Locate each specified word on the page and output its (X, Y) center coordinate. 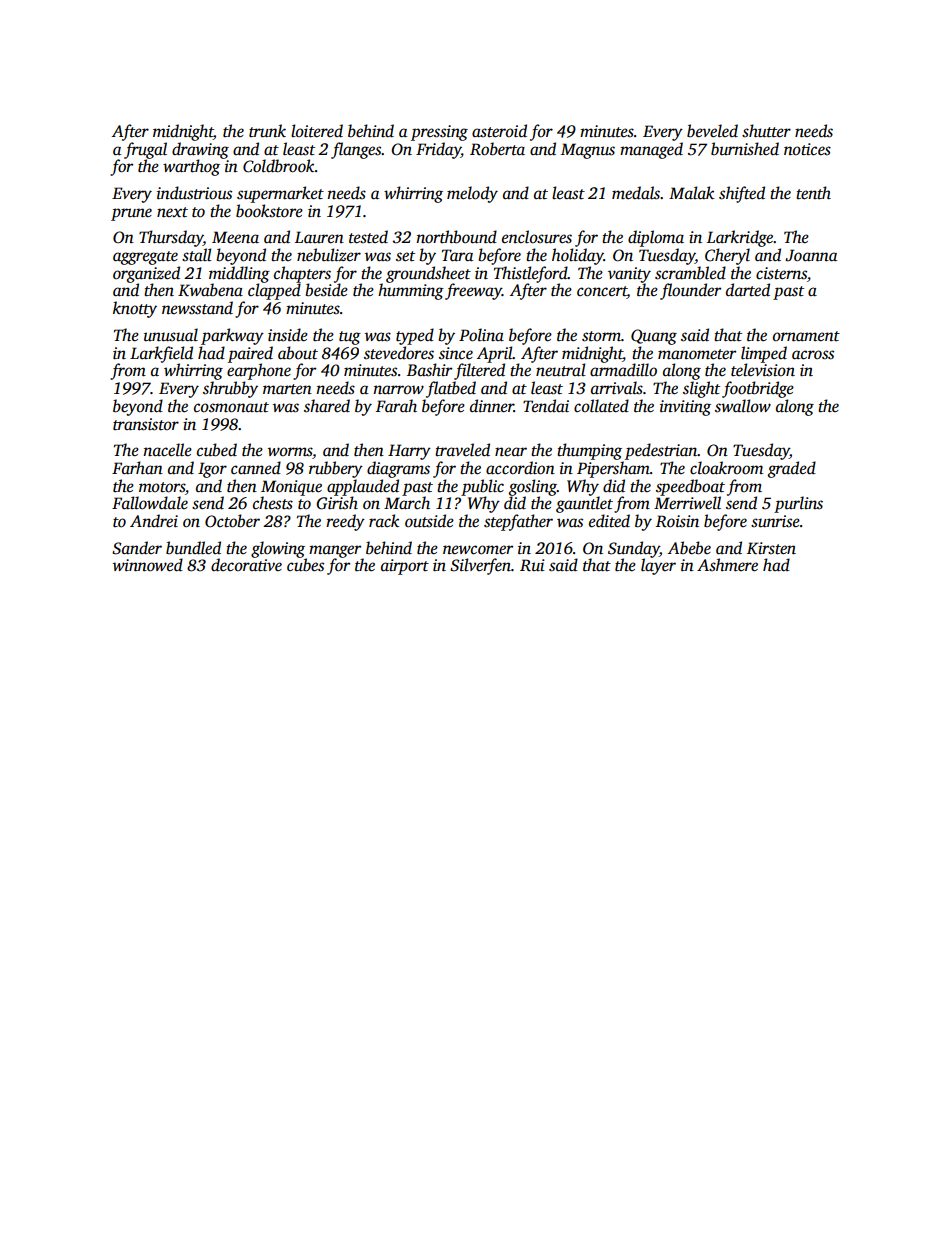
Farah (396, 405)
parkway (232, 336)
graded (792, 469)
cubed (217, 450)
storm (601, 336)
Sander (137, 548)
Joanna (811, 255)
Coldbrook (279, 166)
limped (764, 354)
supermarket (280, 194)
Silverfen (480, 566)
